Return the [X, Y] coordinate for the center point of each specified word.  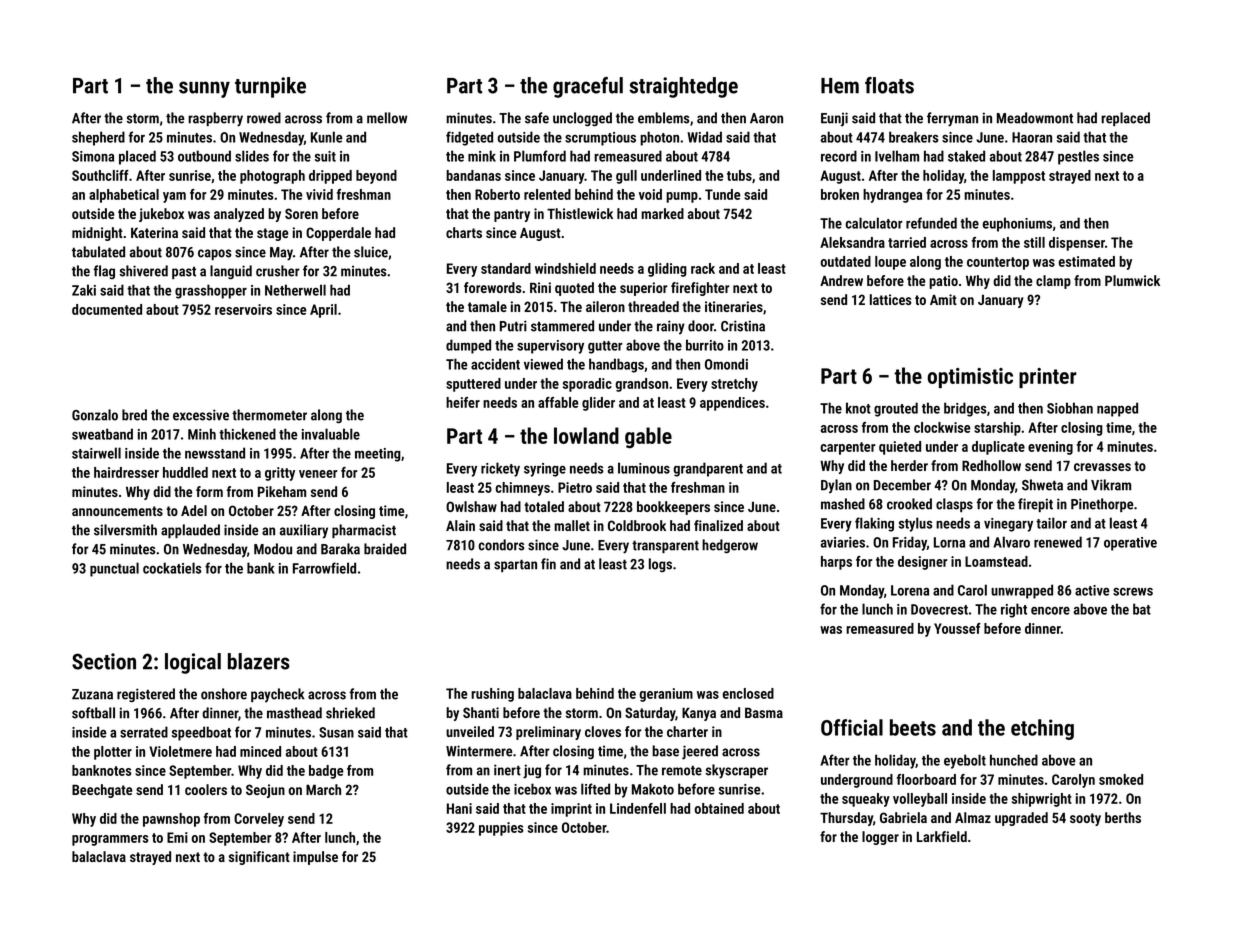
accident [495, 364]
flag [104, 272]
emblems [663, 118]
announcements [117, 511]
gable [648, 437]
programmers [110, 840]
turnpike [270, 87]
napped [1117, 409]
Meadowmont [1035, 118]
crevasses [1102, 467]
